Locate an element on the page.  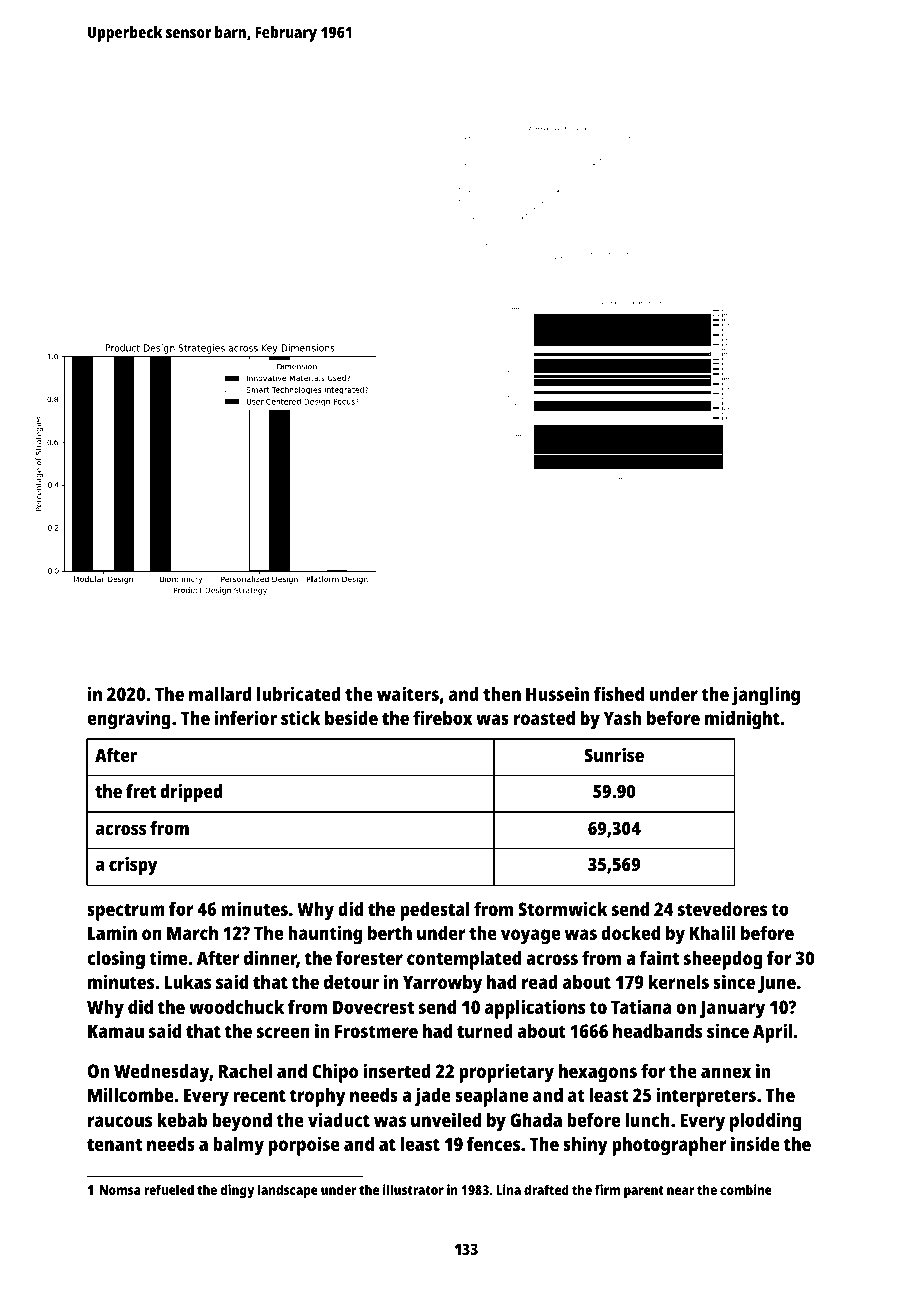
near is located at coordinates (680, 1191).
